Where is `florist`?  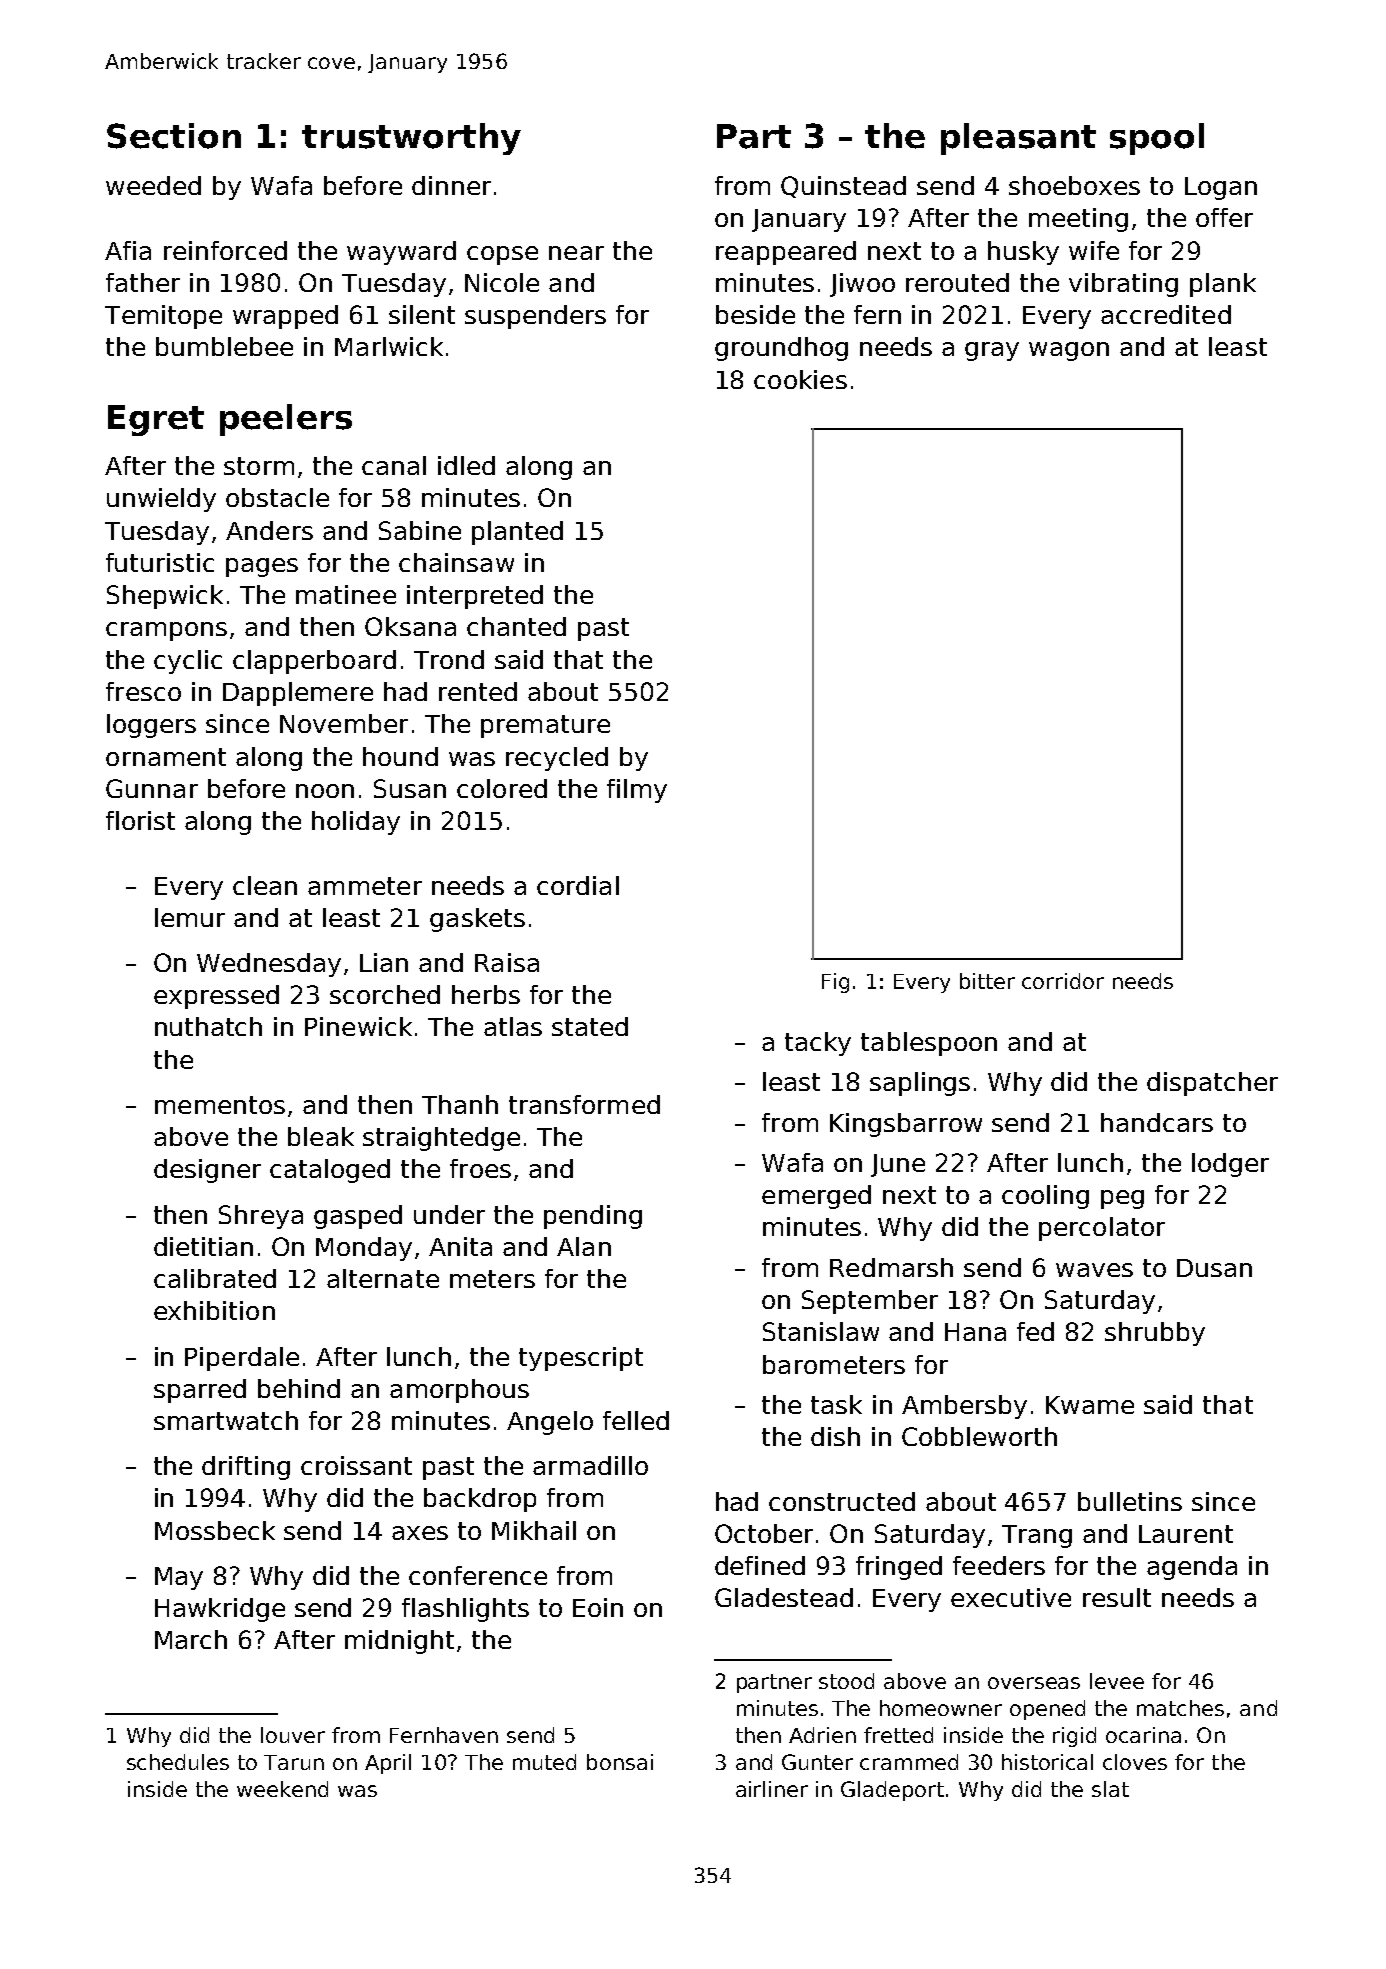
florist is located at coordinates (140, 820).
